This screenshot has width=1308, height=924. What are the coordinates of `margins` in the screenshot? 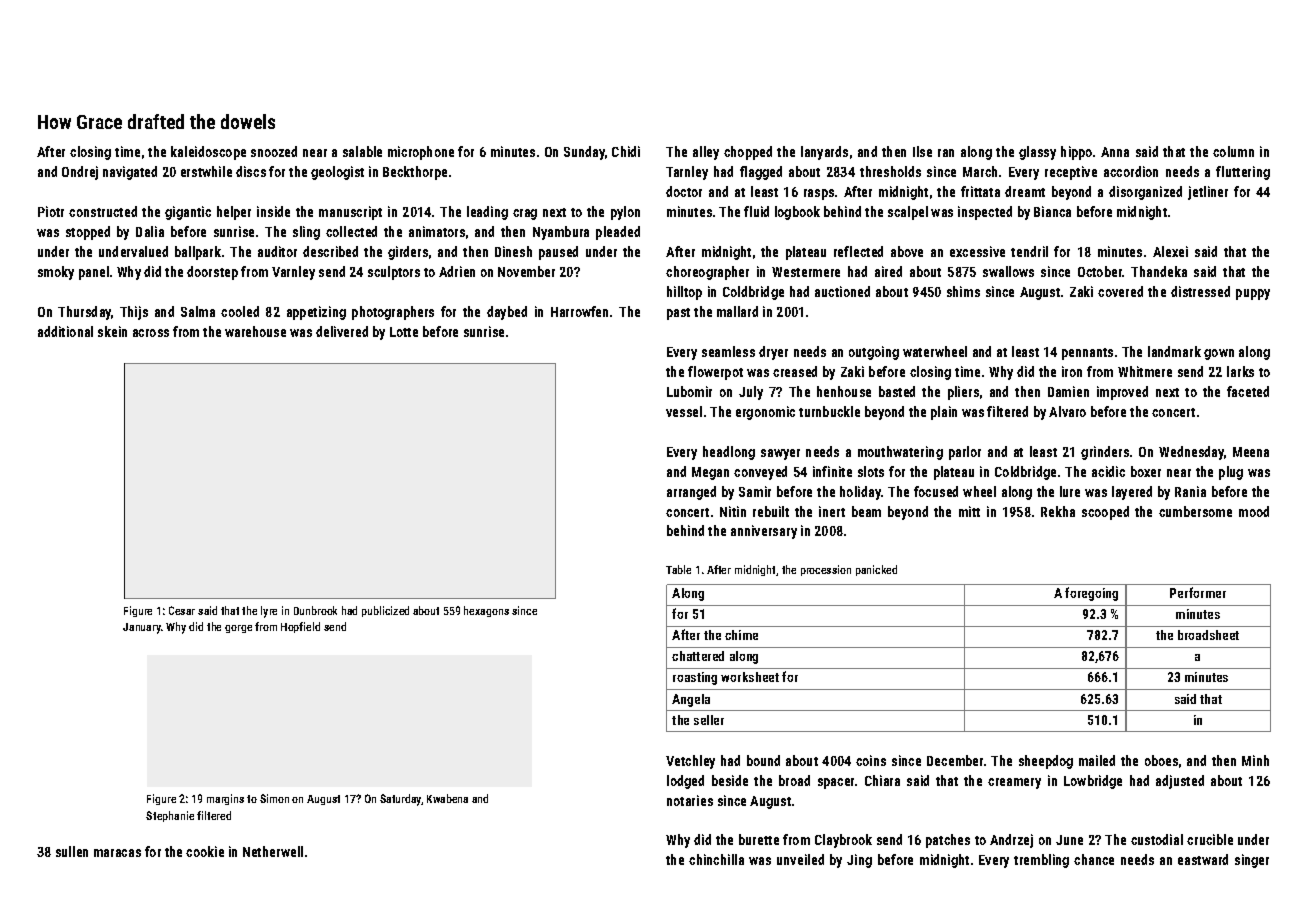 It's located at (225, 799).
